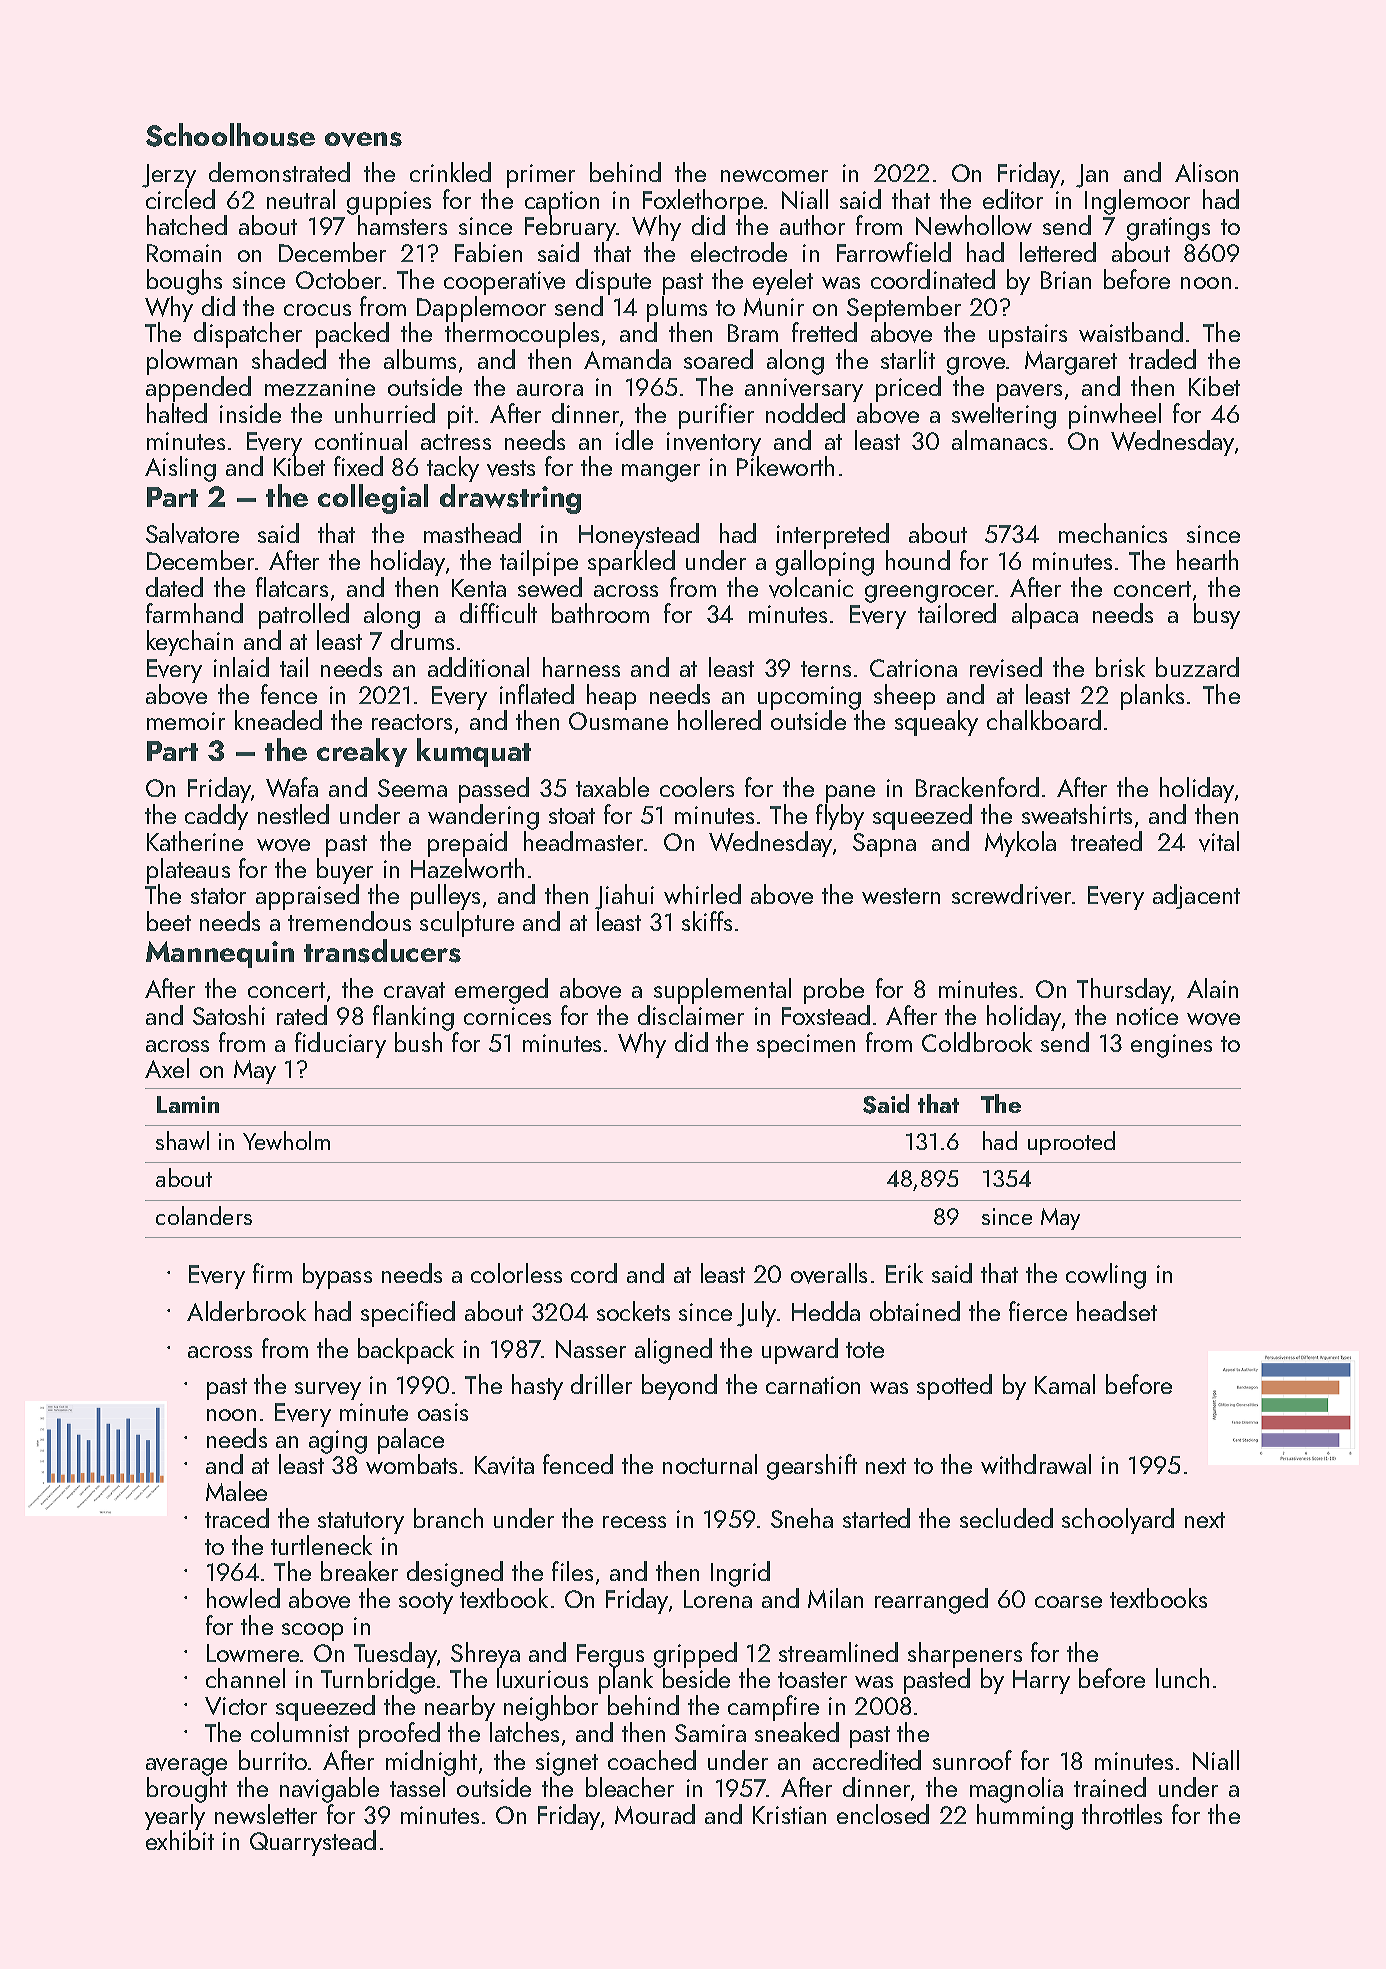  I want to click on Foxlethorpe, so click(703, 202).
